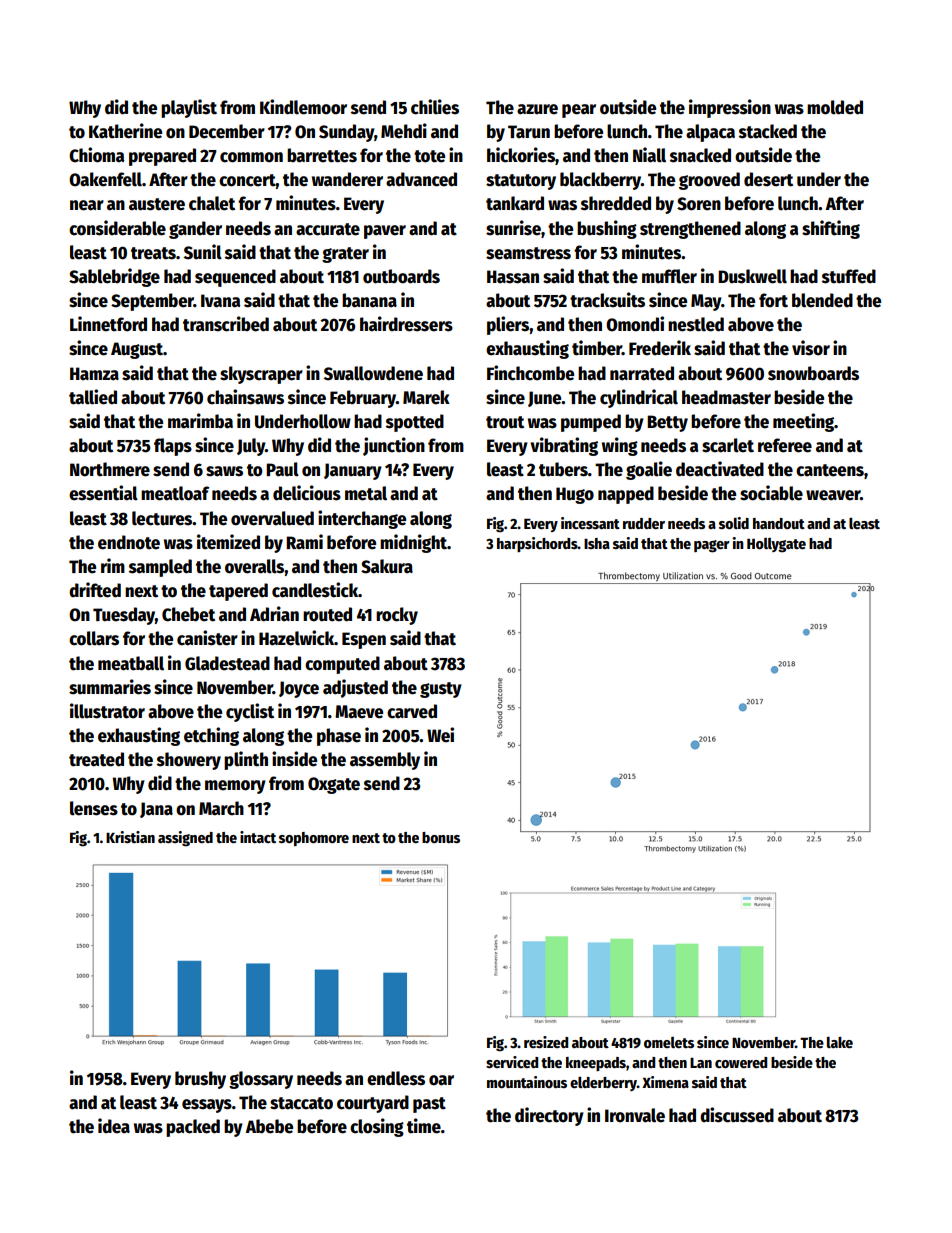 This screenshot has height=1233, width=952. I want to click on gusty, so click(441, 690).
